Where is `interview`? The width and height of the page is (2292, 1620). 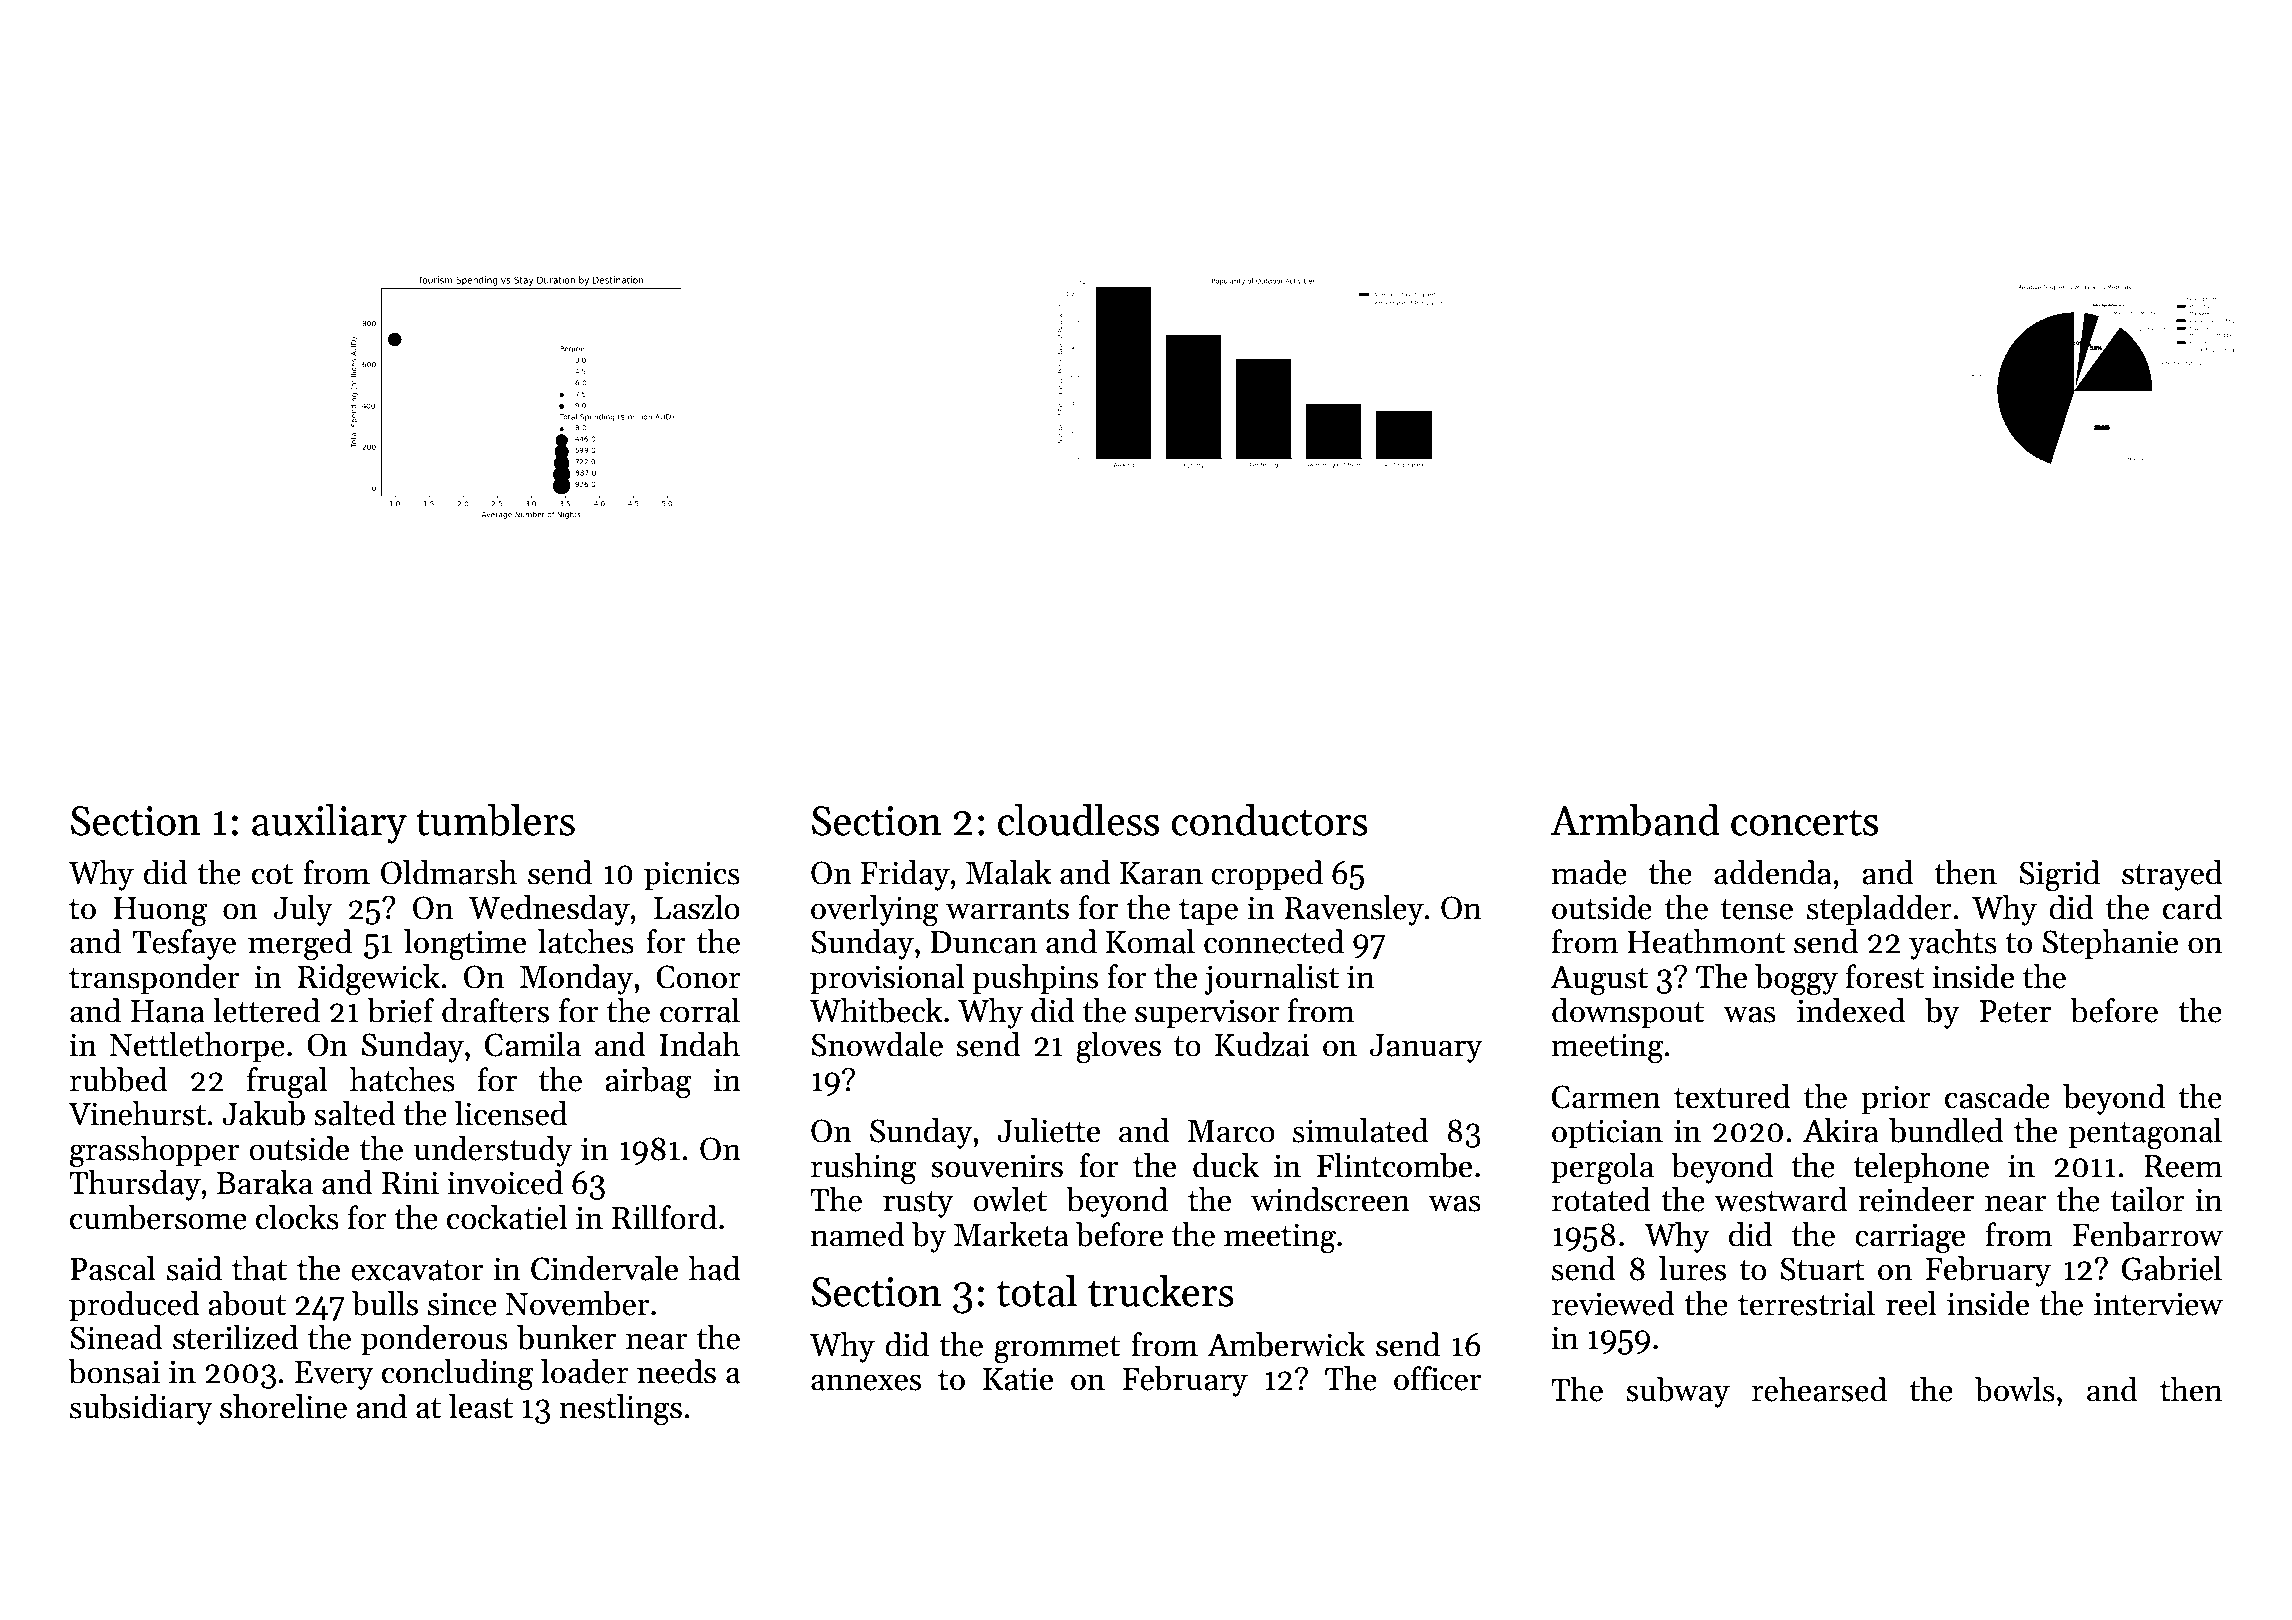
interview is located at coordinates (2158, 1304).
